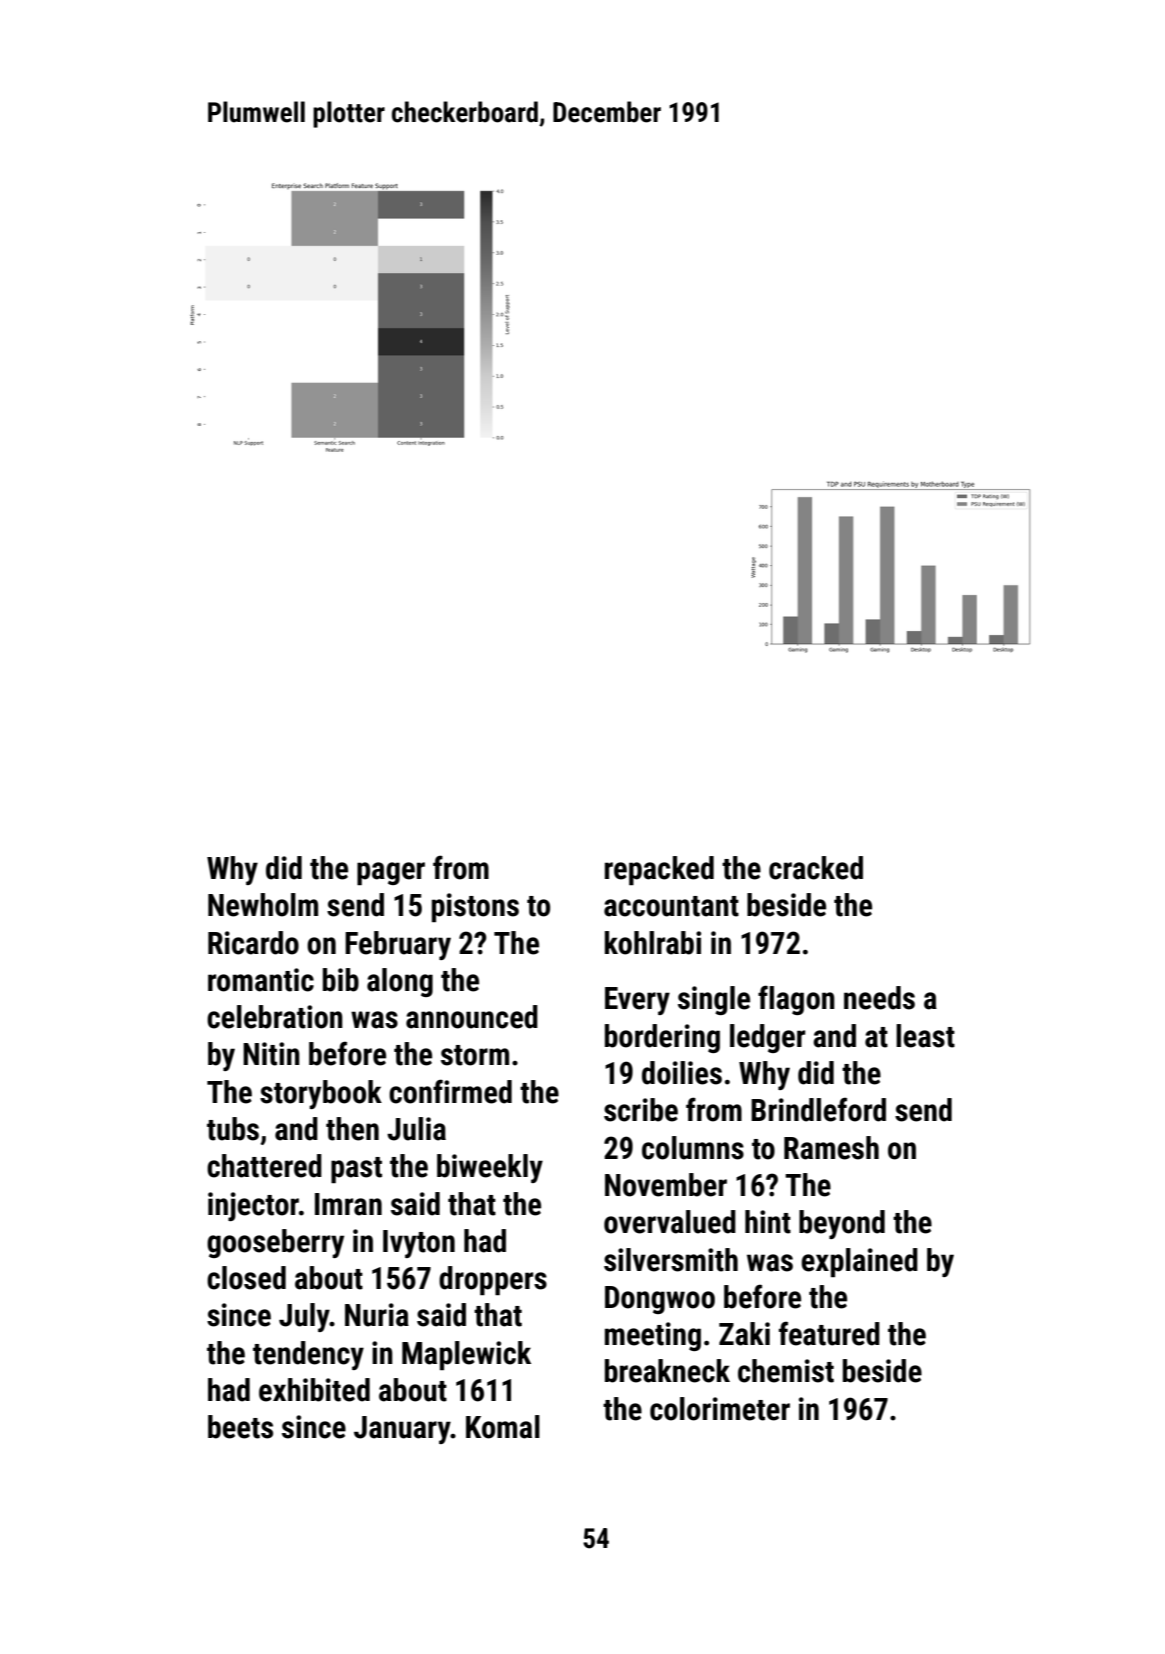 This screenshot has width=1165, height=1654. What do you see at coordinates (720, 1409) in the screenshot?
I see `colorimeter` at bounding box center [720, 1409].
